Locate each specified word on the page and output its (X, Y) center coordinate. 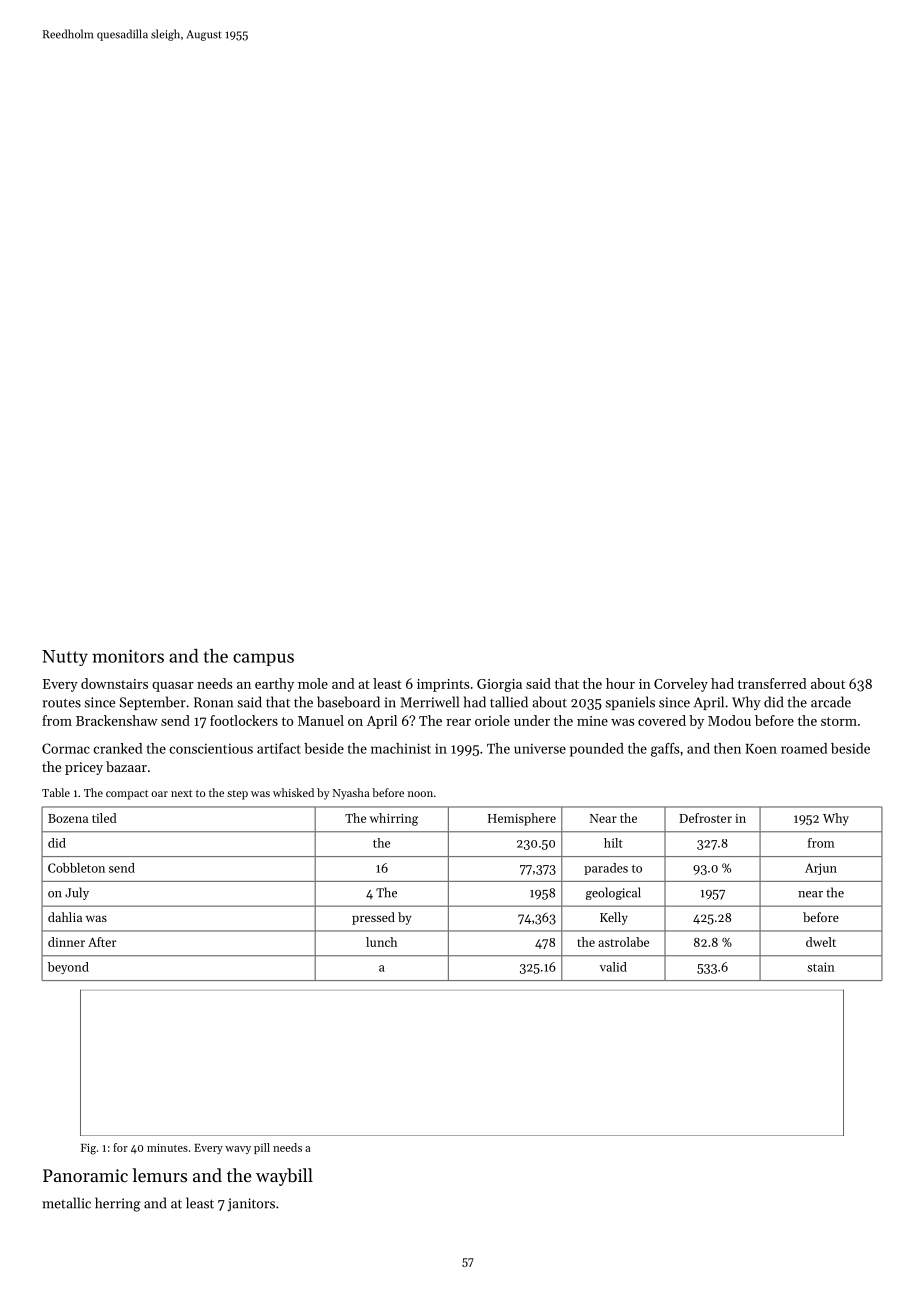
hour (620, 683)
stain (821, 967)
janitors (251, 1205)
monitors (128, 656)
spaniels (630, 703)
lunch (381, 942)
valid (613, 967)
